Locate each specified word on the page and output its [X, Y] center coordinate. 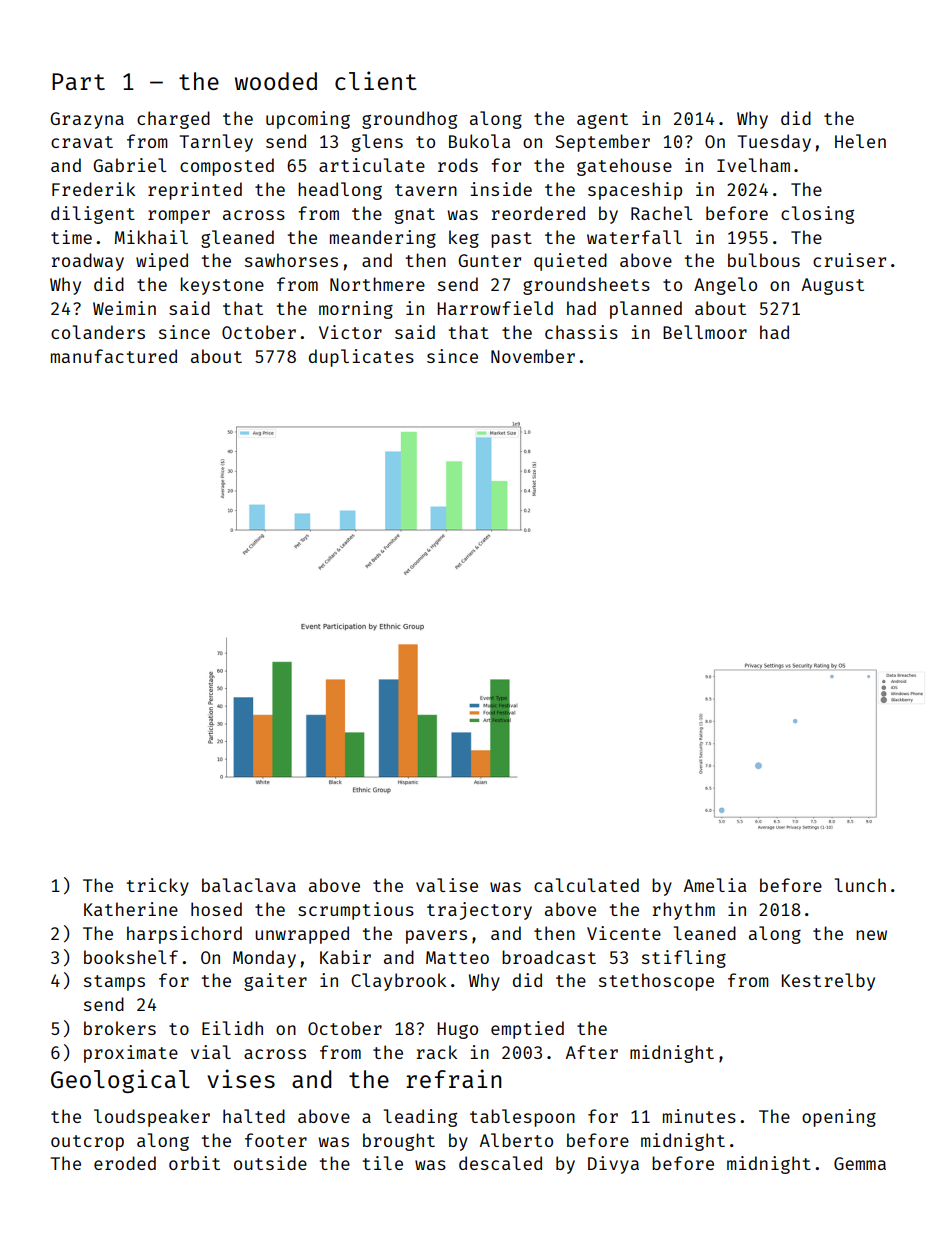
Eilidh [232, 1028]
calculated [586, 885]
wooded [276, 81]
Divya [613, 1165]
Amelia [715, 885]
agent [602, 121]
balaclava [249, 885]
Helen [860, 141]
